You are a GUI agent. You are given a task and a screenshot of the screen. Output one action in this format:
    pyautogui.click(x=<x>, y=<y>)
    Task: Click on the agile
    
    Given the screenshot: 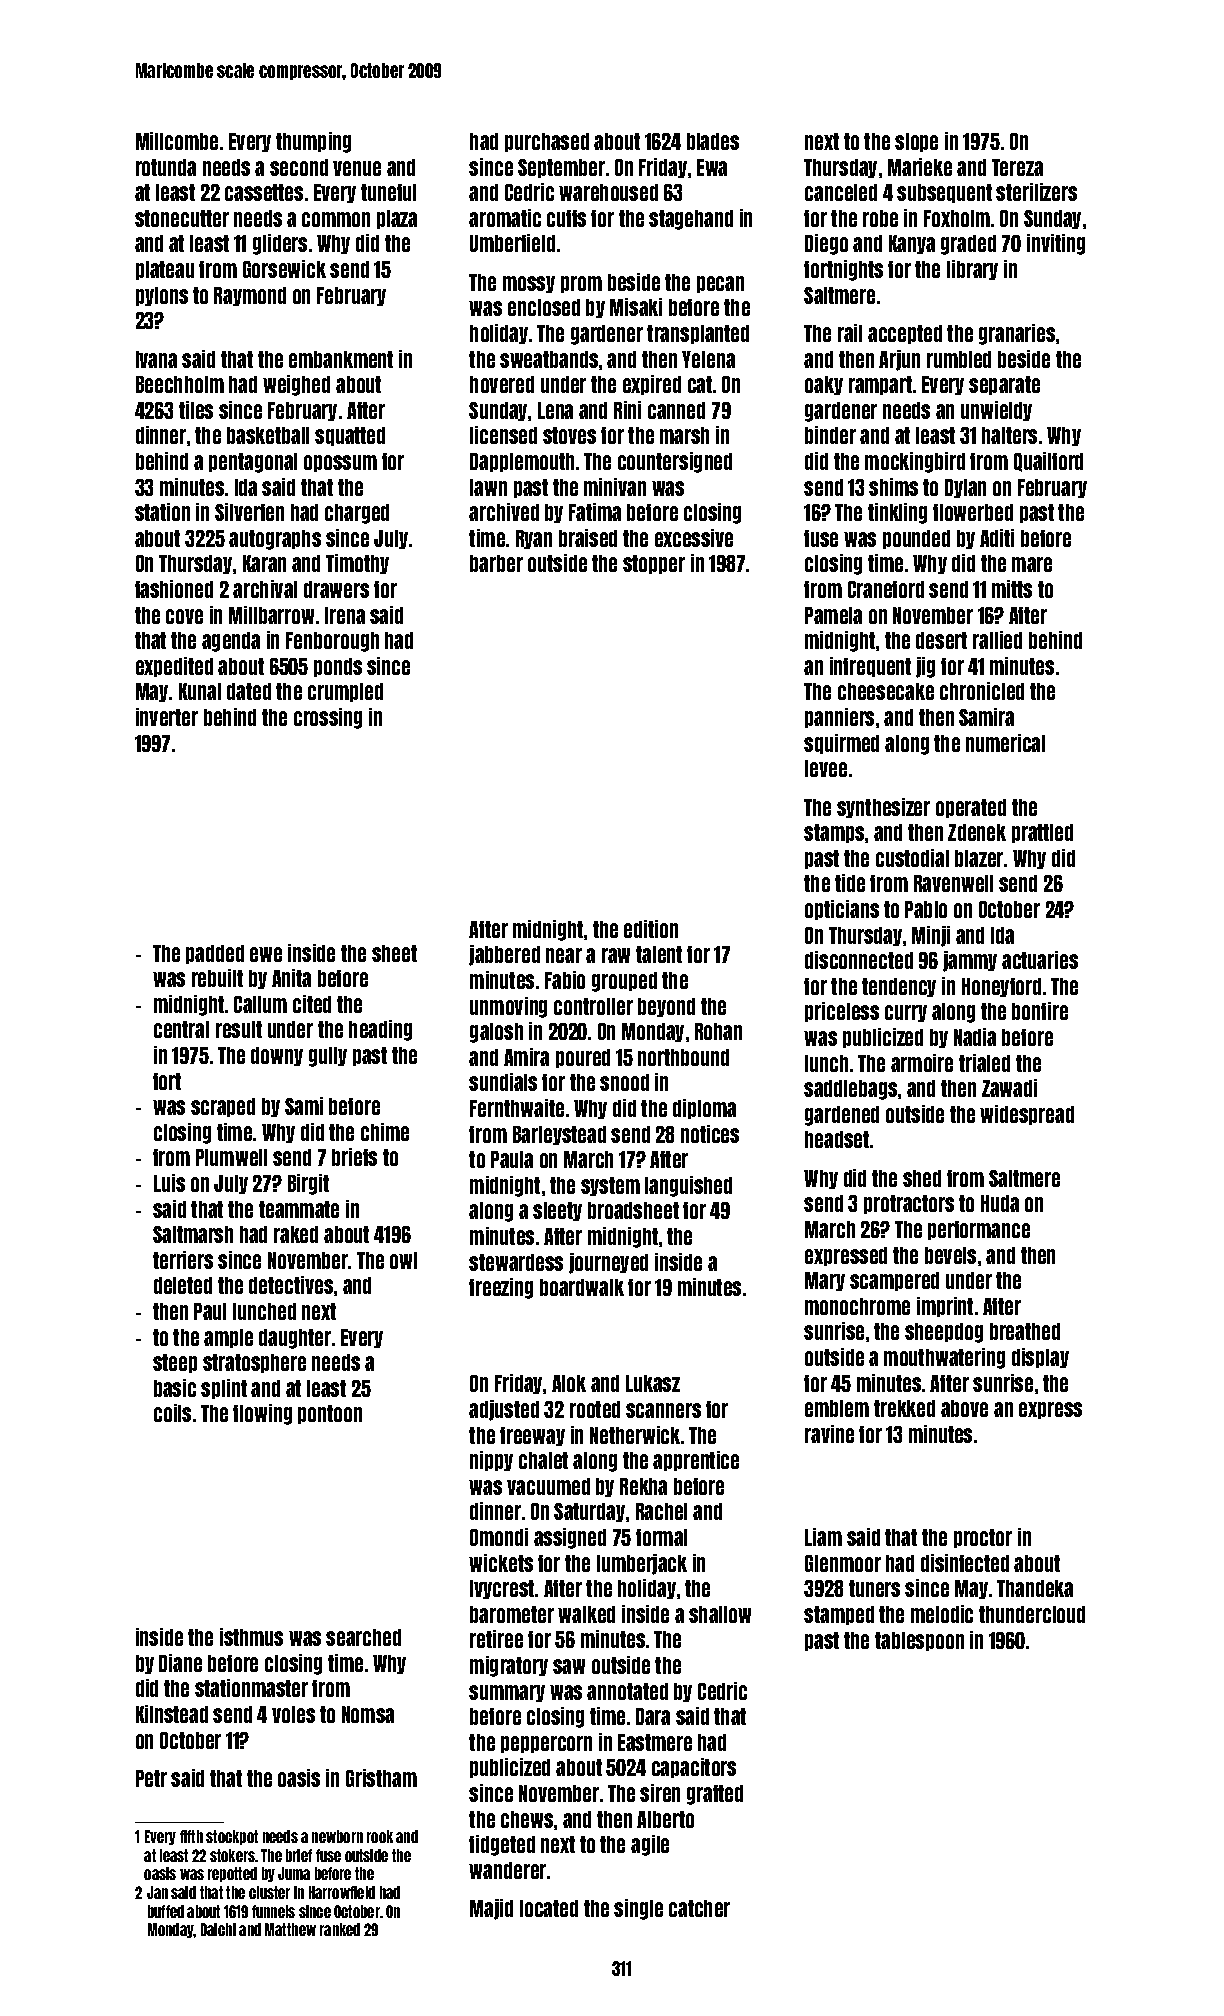 What is the action you would take?
    pyautogui.click(x=650, y=1845)
